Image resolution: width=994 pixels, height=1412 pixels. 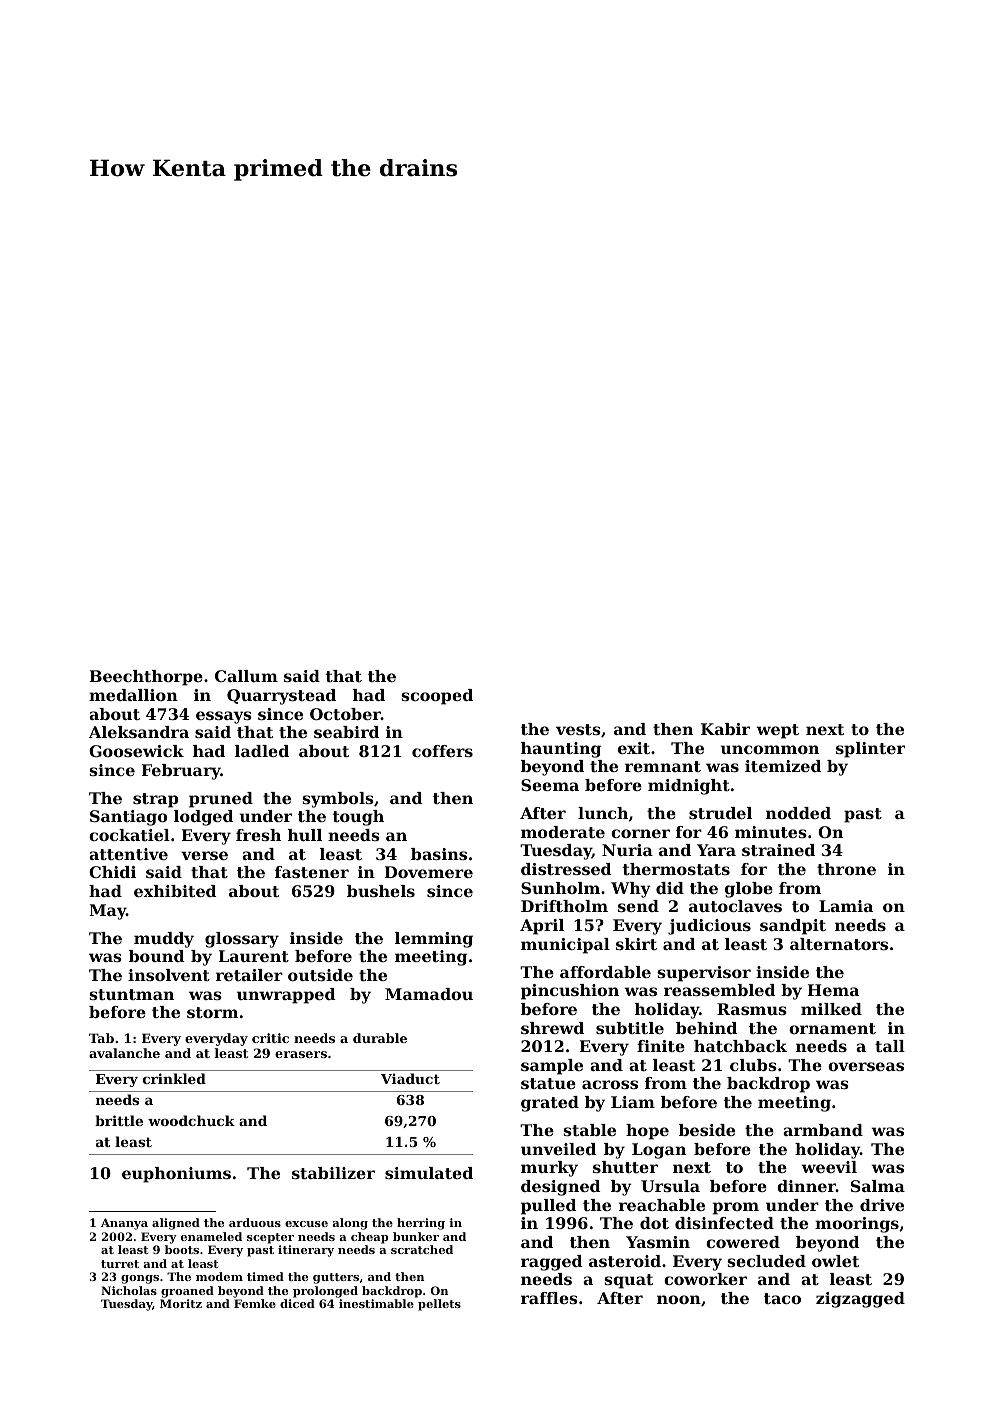 What do you see at coordinates (890, 1046) in the screenshot?
I see `tall` at bounding box center [890, 1046].
